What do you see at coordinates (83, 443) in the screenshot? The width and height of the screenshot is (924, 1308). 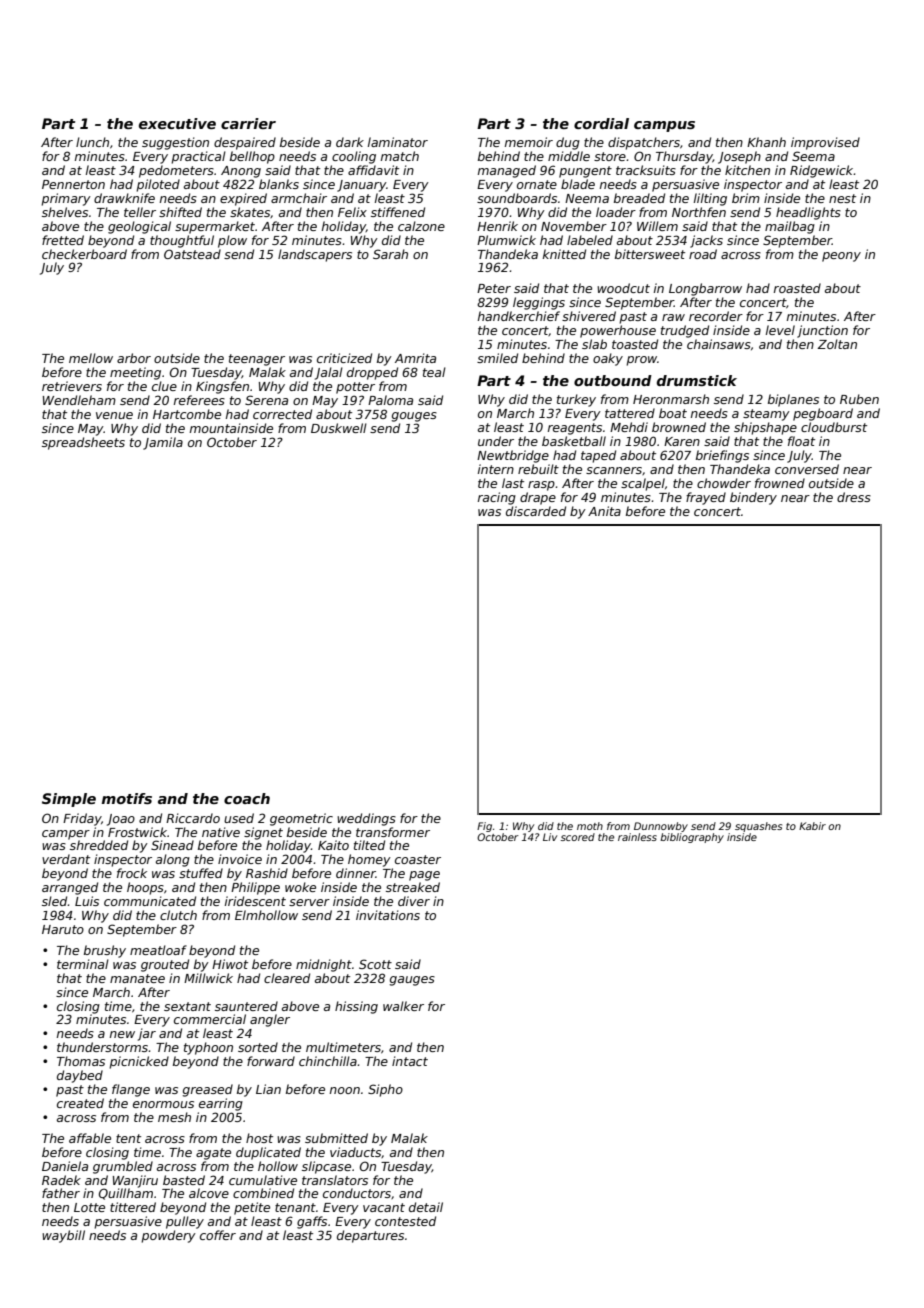 I see `spreadsheets` at bounding box center [83, 443].
